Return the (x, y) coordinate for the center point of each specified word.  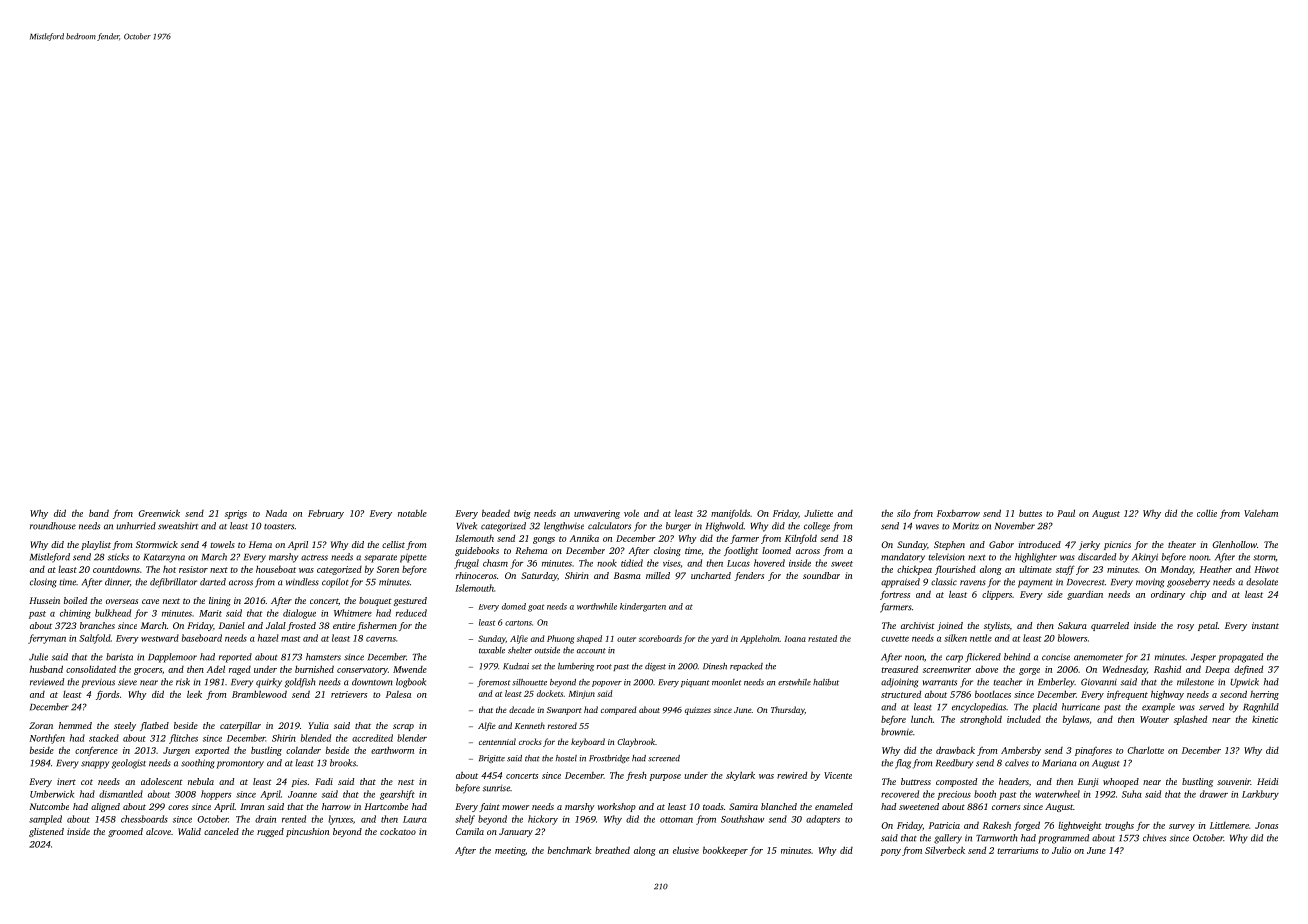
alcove (158, 831)
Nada (276, 513)
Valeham (1261, 513)
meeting (510, 851)
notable (412, 513)
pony (890, 852)
